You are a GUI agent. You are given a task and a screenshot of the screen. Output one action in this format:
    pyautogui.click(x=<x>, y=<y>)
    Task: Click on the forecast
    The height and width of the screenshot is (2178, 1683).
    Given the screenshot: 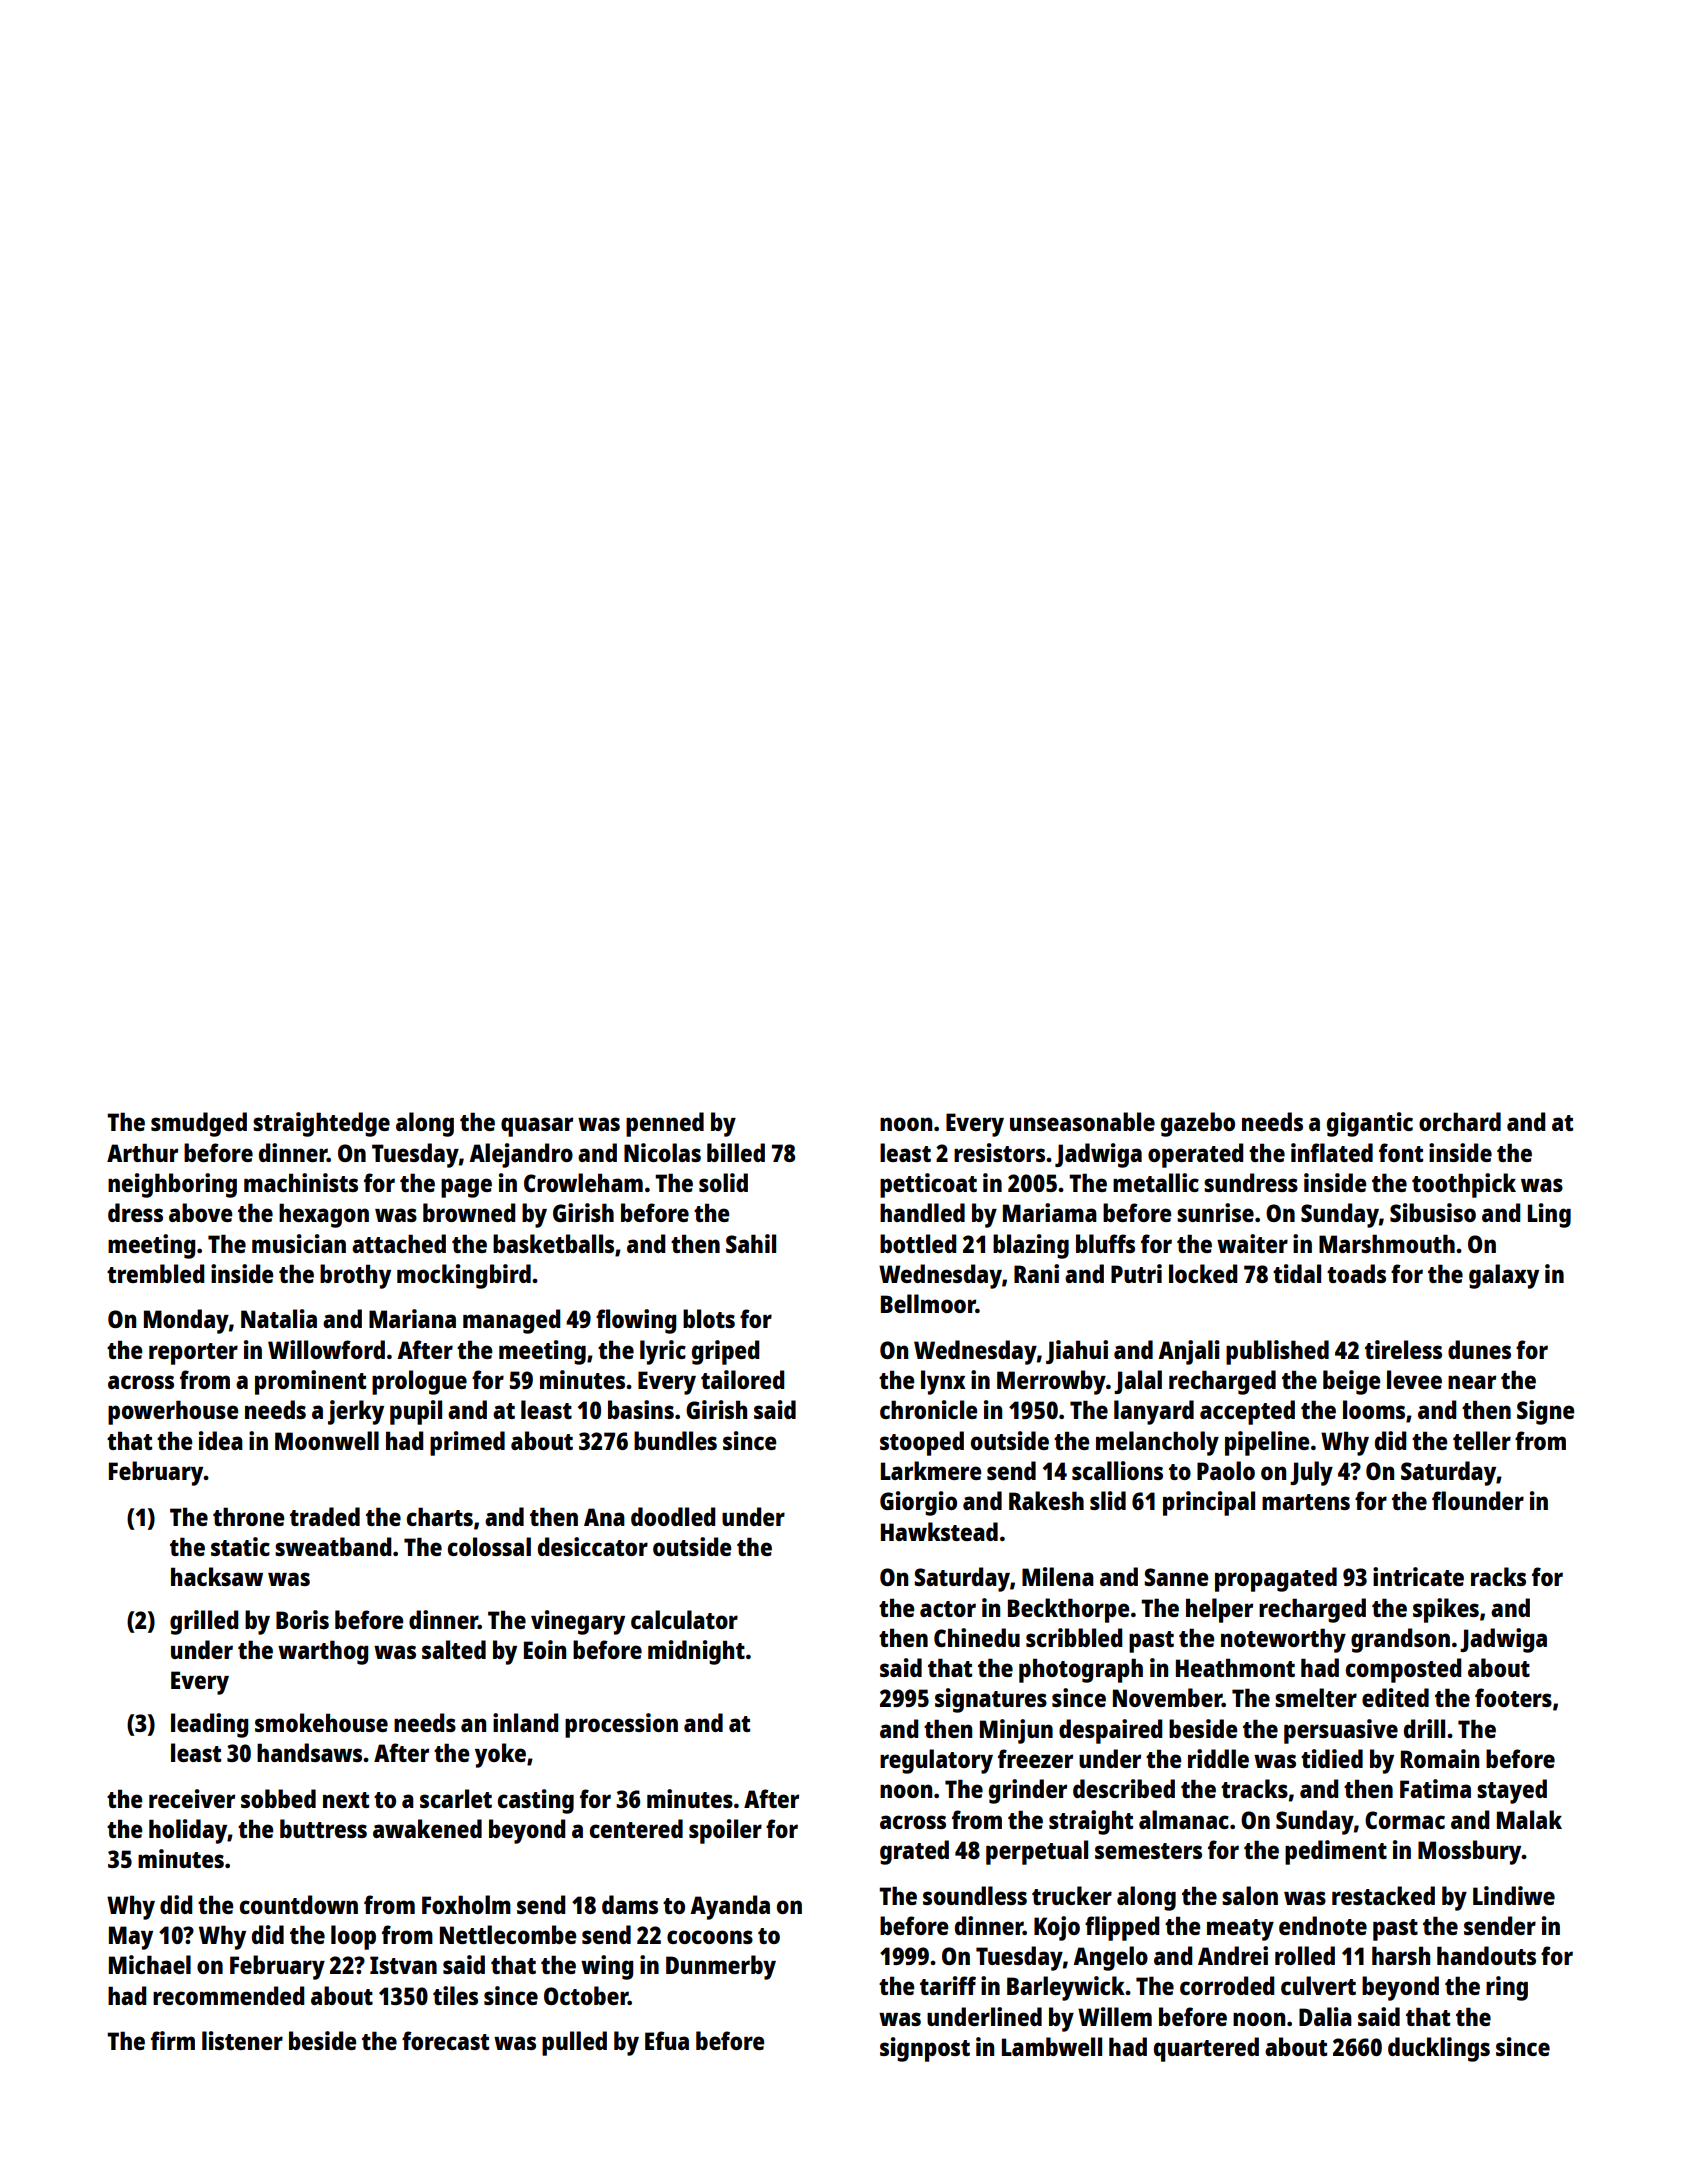 What is the action you would take?
    pyautogui.click(x=445, y=2040)
